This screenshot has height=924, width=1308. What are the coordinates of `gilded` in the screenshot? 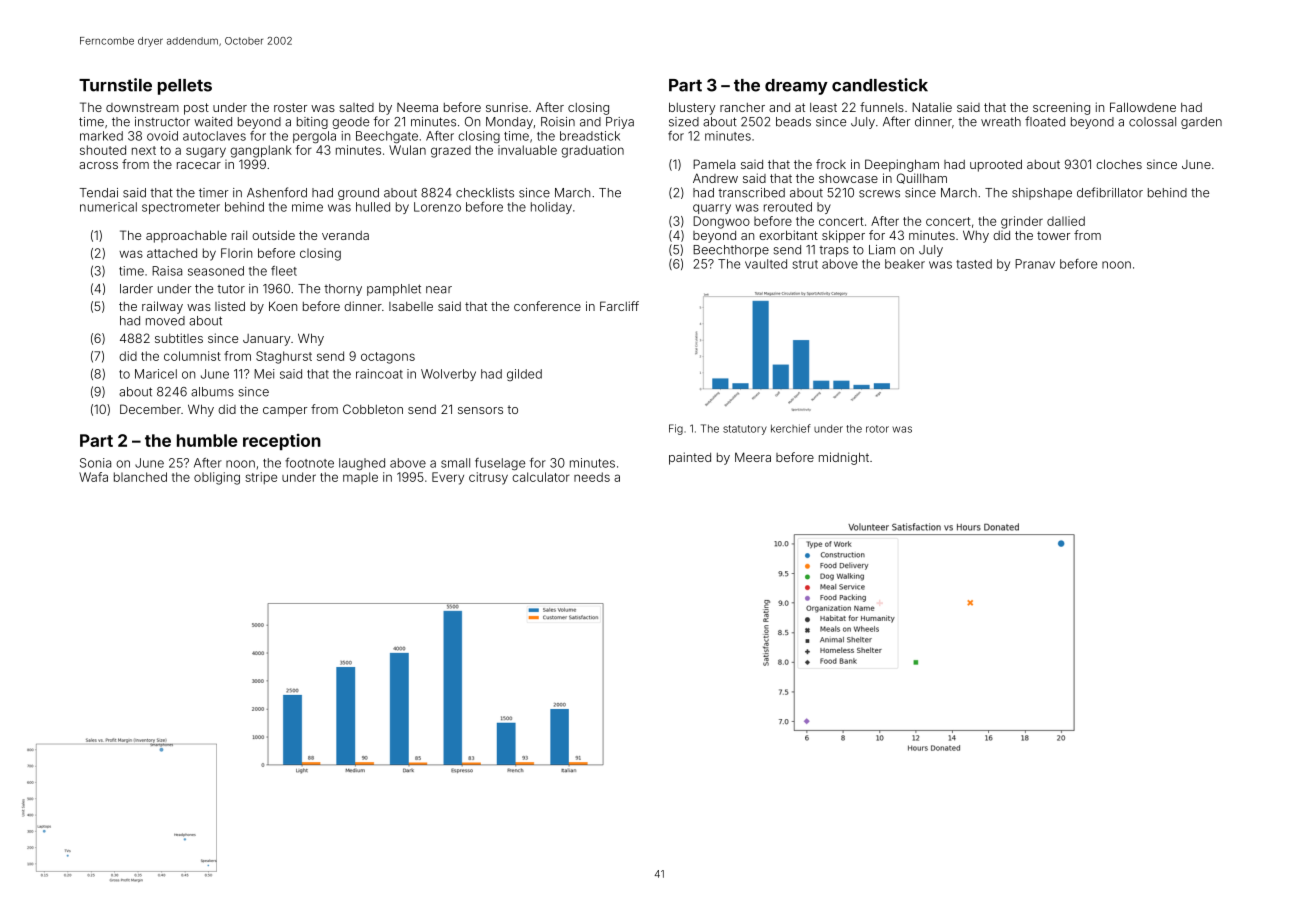 It's located at (524, 375).
